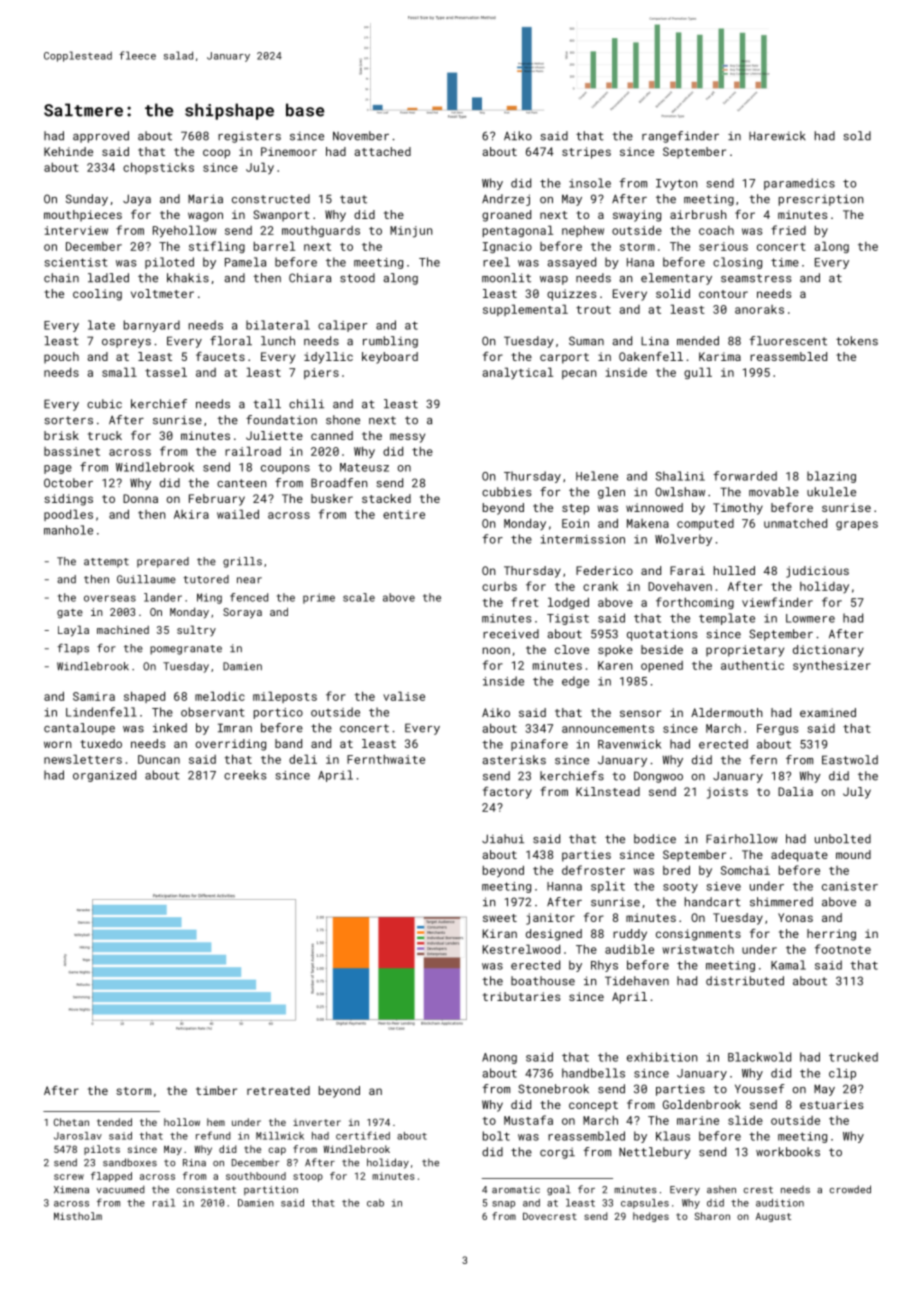 The image size is (924, 1308). What do you see at coordinates (853, 854) in the image?
I see `mound` at bounding box center [853, 854].
